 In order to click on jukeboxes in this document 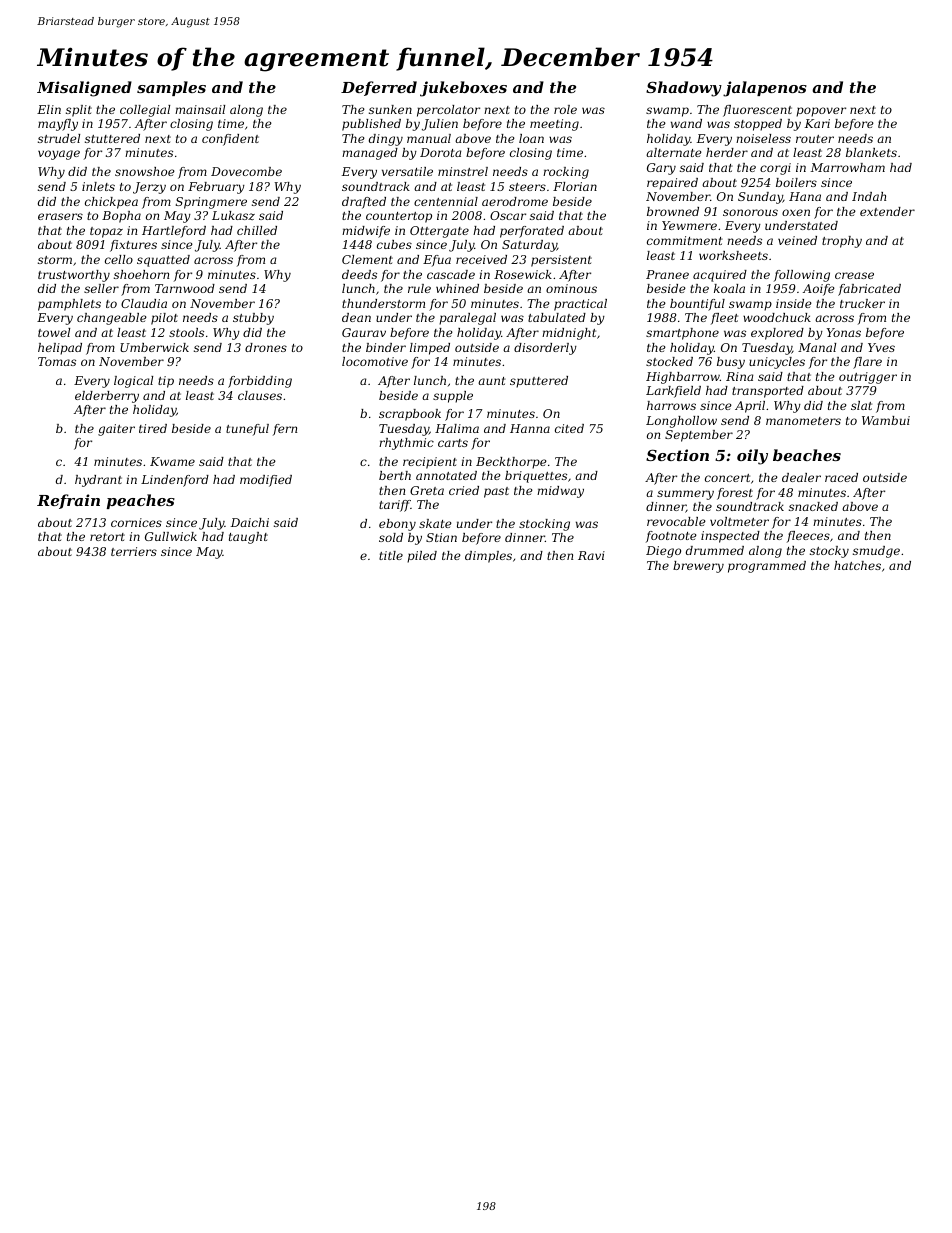, I will do `click(463, 89)`.
